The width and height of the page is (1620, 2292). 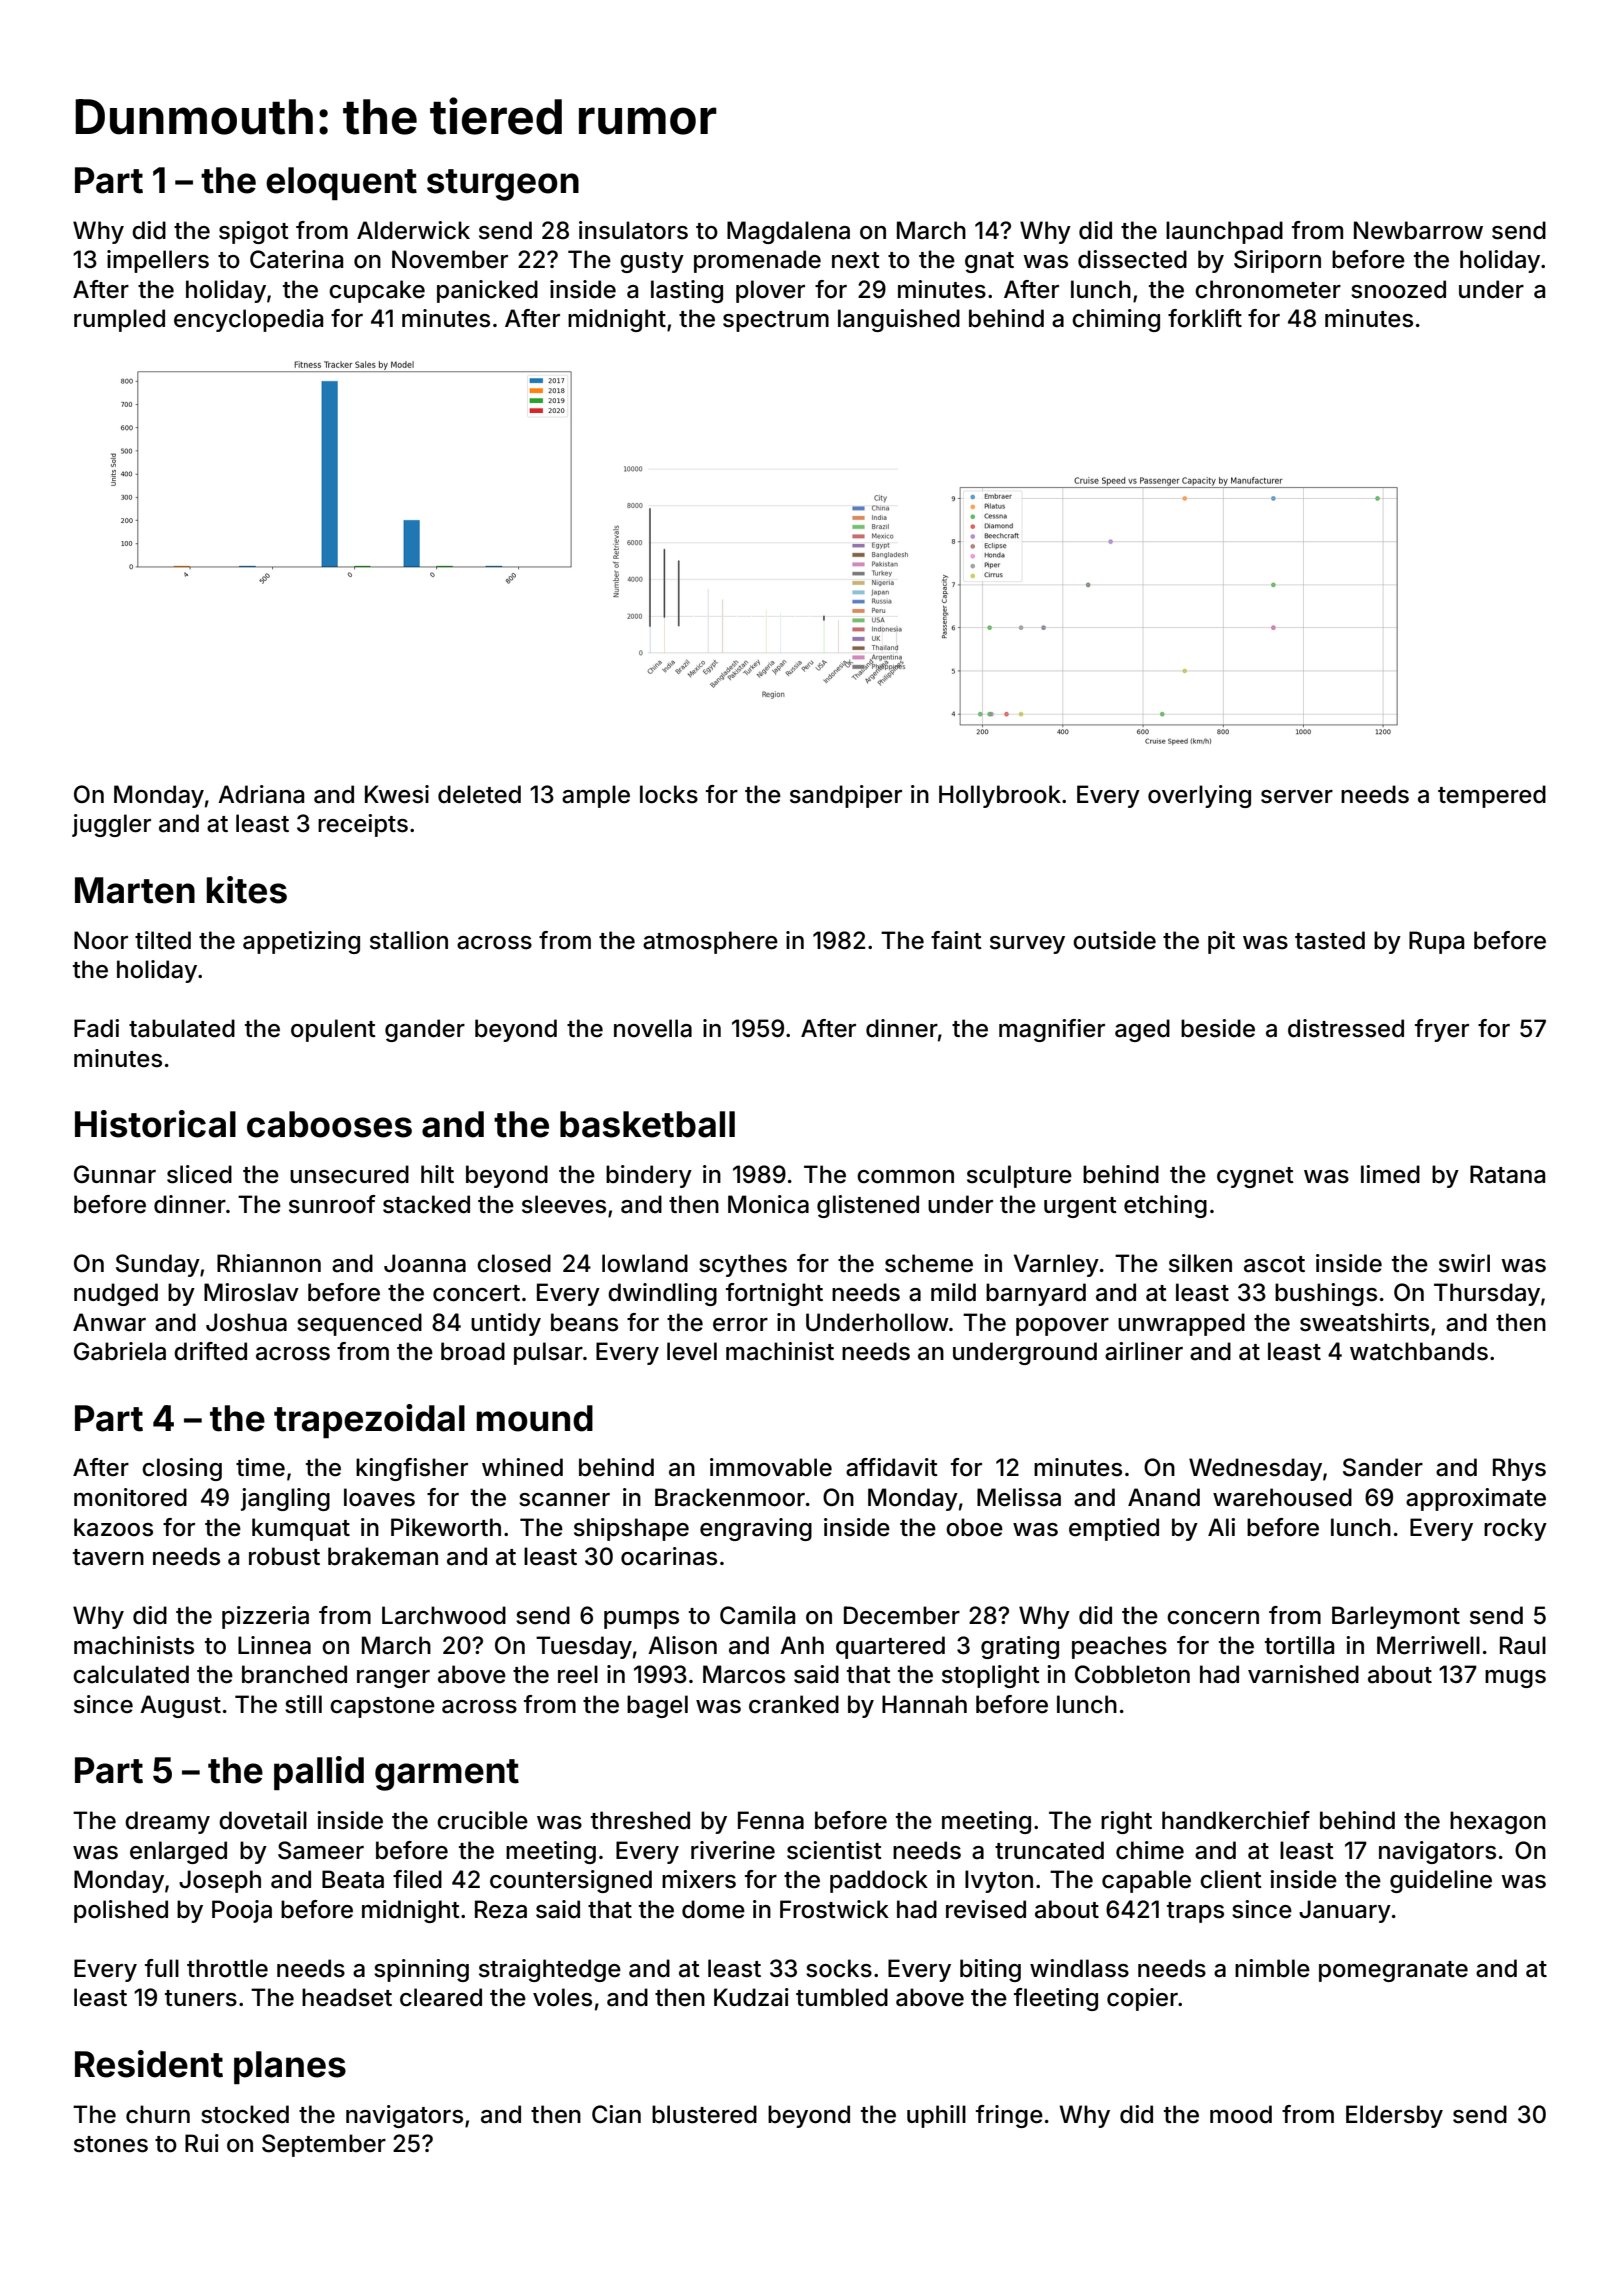 I want to click on ocarinas, so click(x=669, y=1556).
